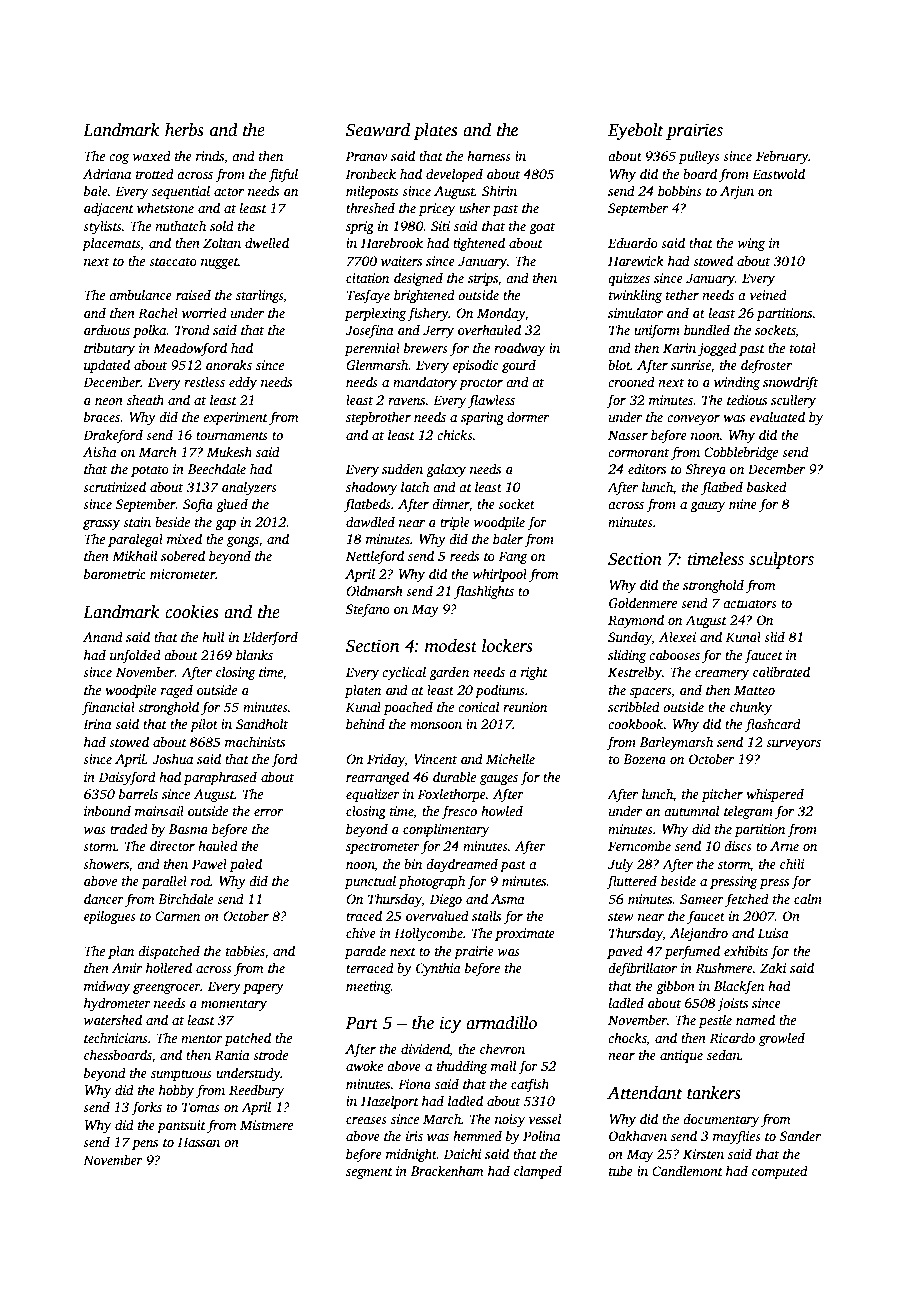 Image resolution: width=908 pixels, height=1316 pixels. I want to click on eddy, so click(243, 383).
